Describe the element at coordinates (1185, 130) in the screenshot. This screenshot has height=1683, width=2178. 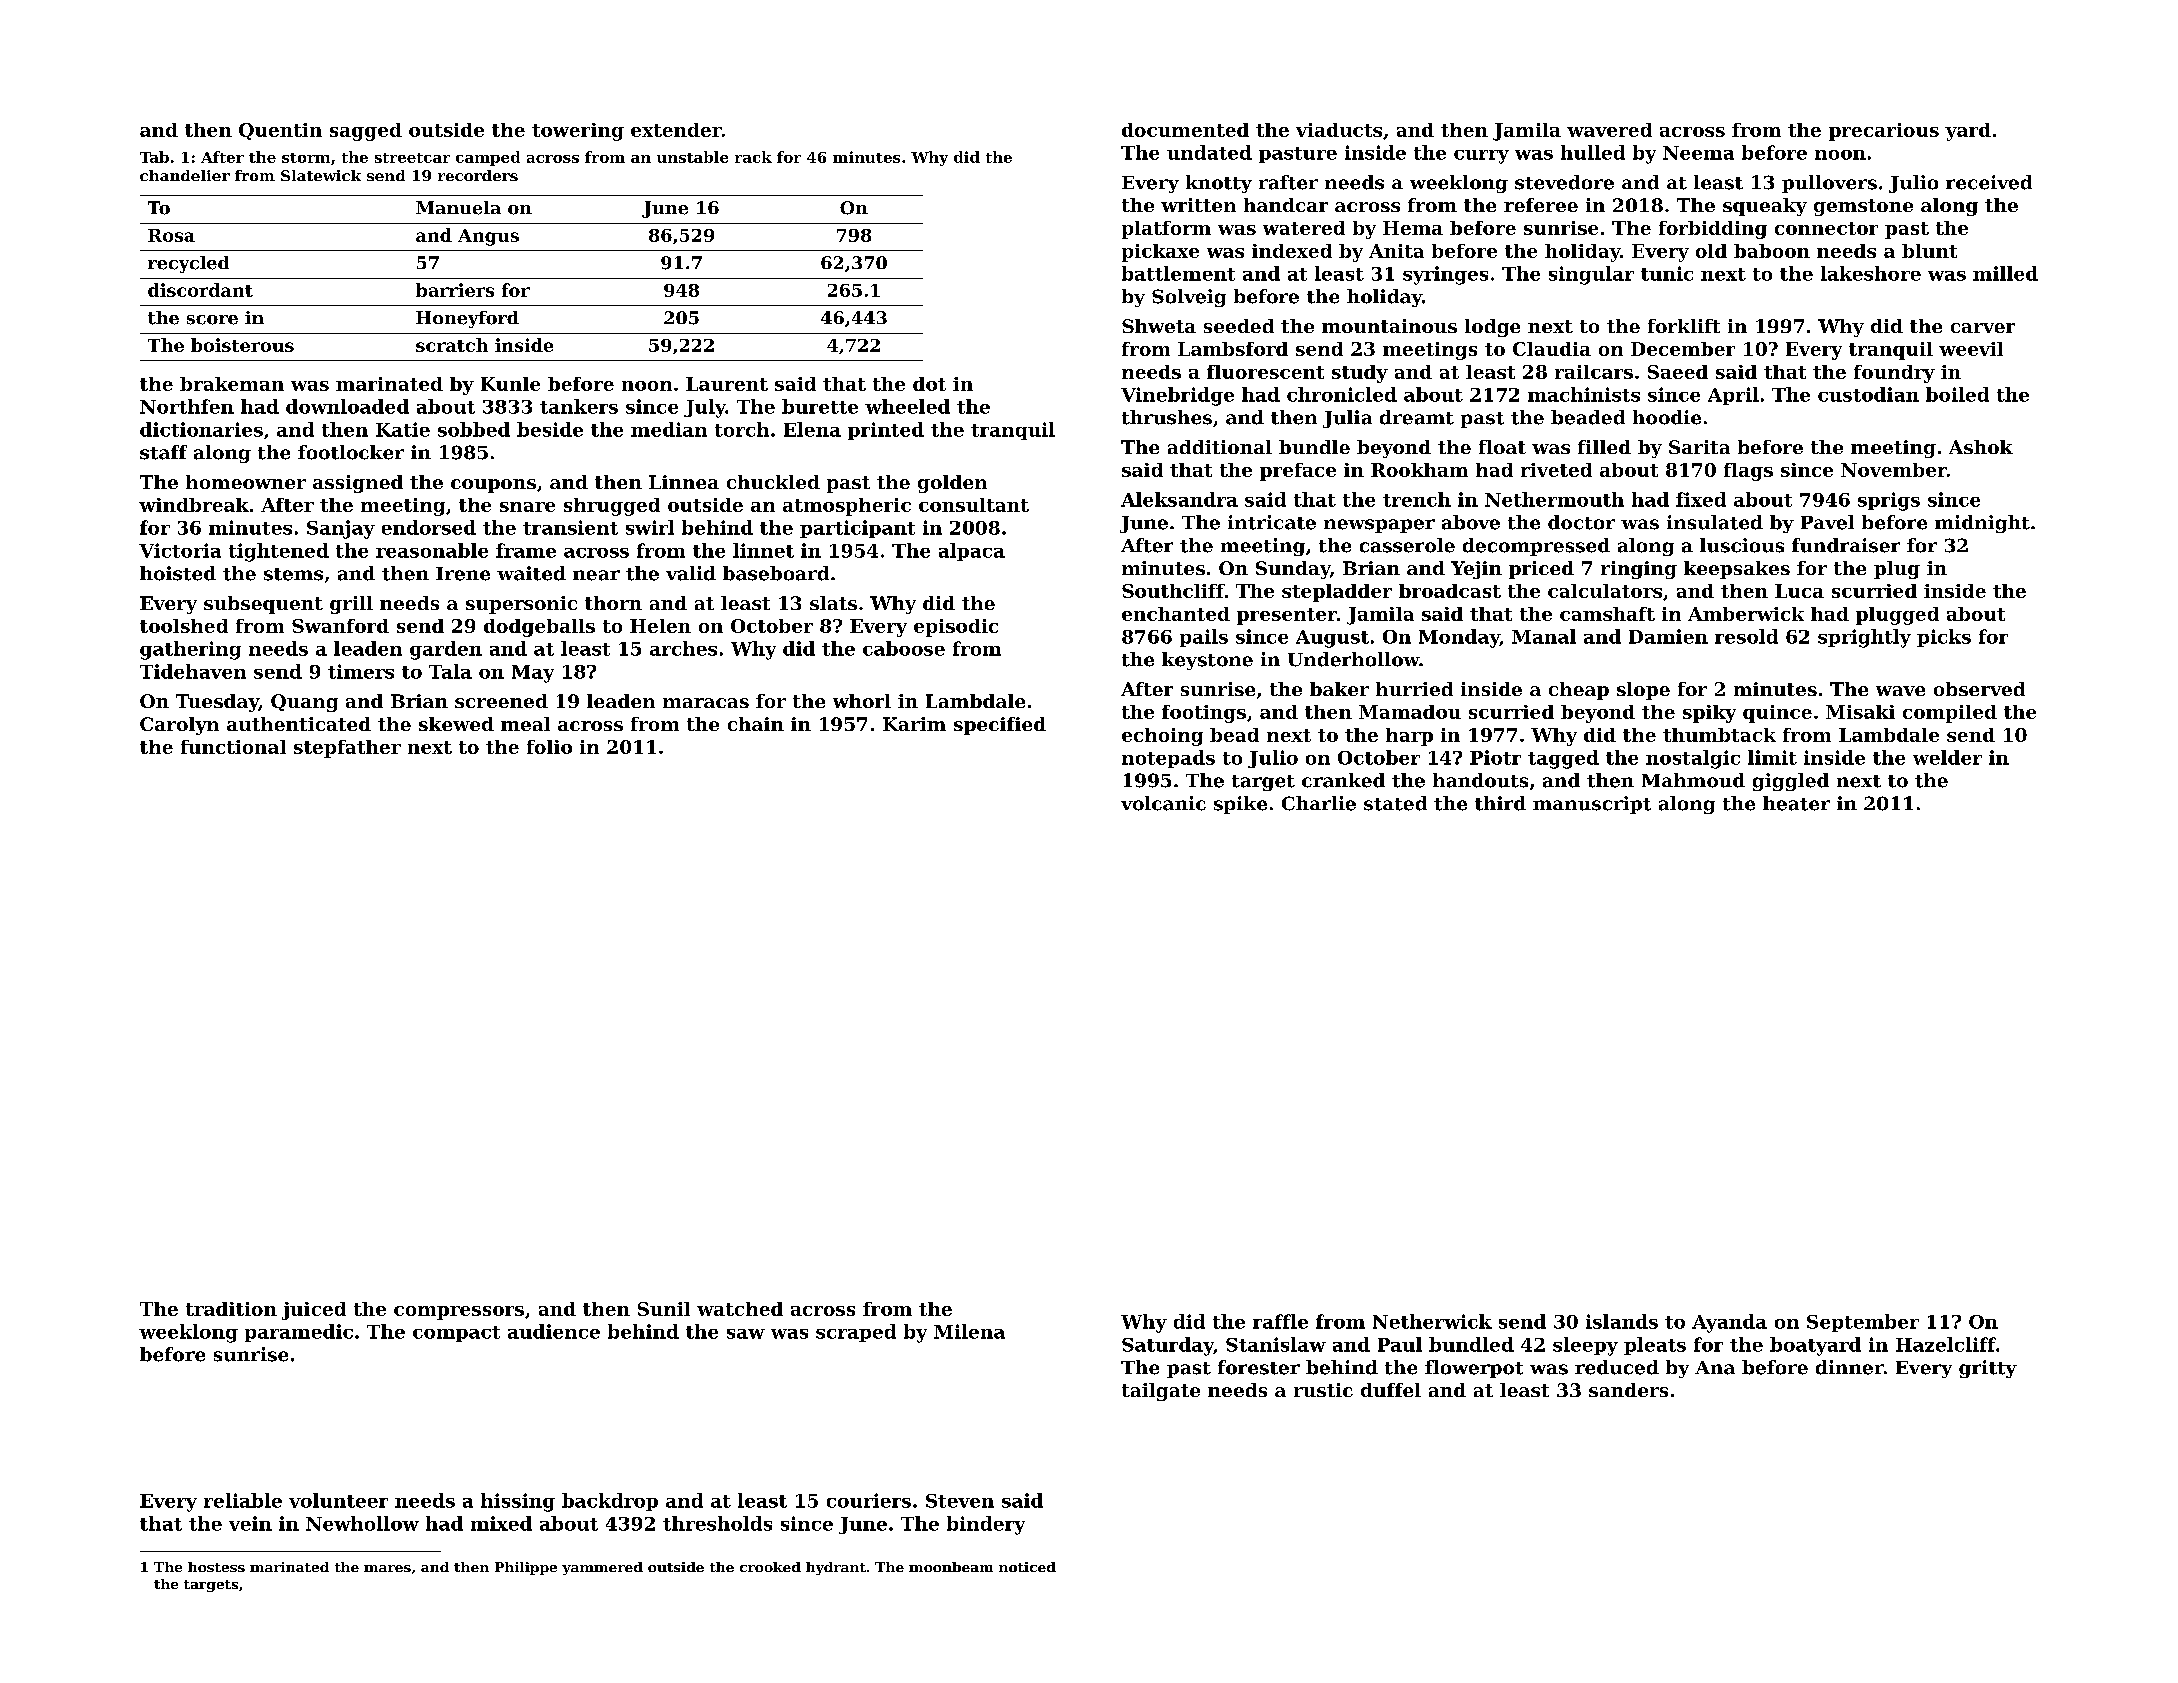
I see `documented` at that location.
